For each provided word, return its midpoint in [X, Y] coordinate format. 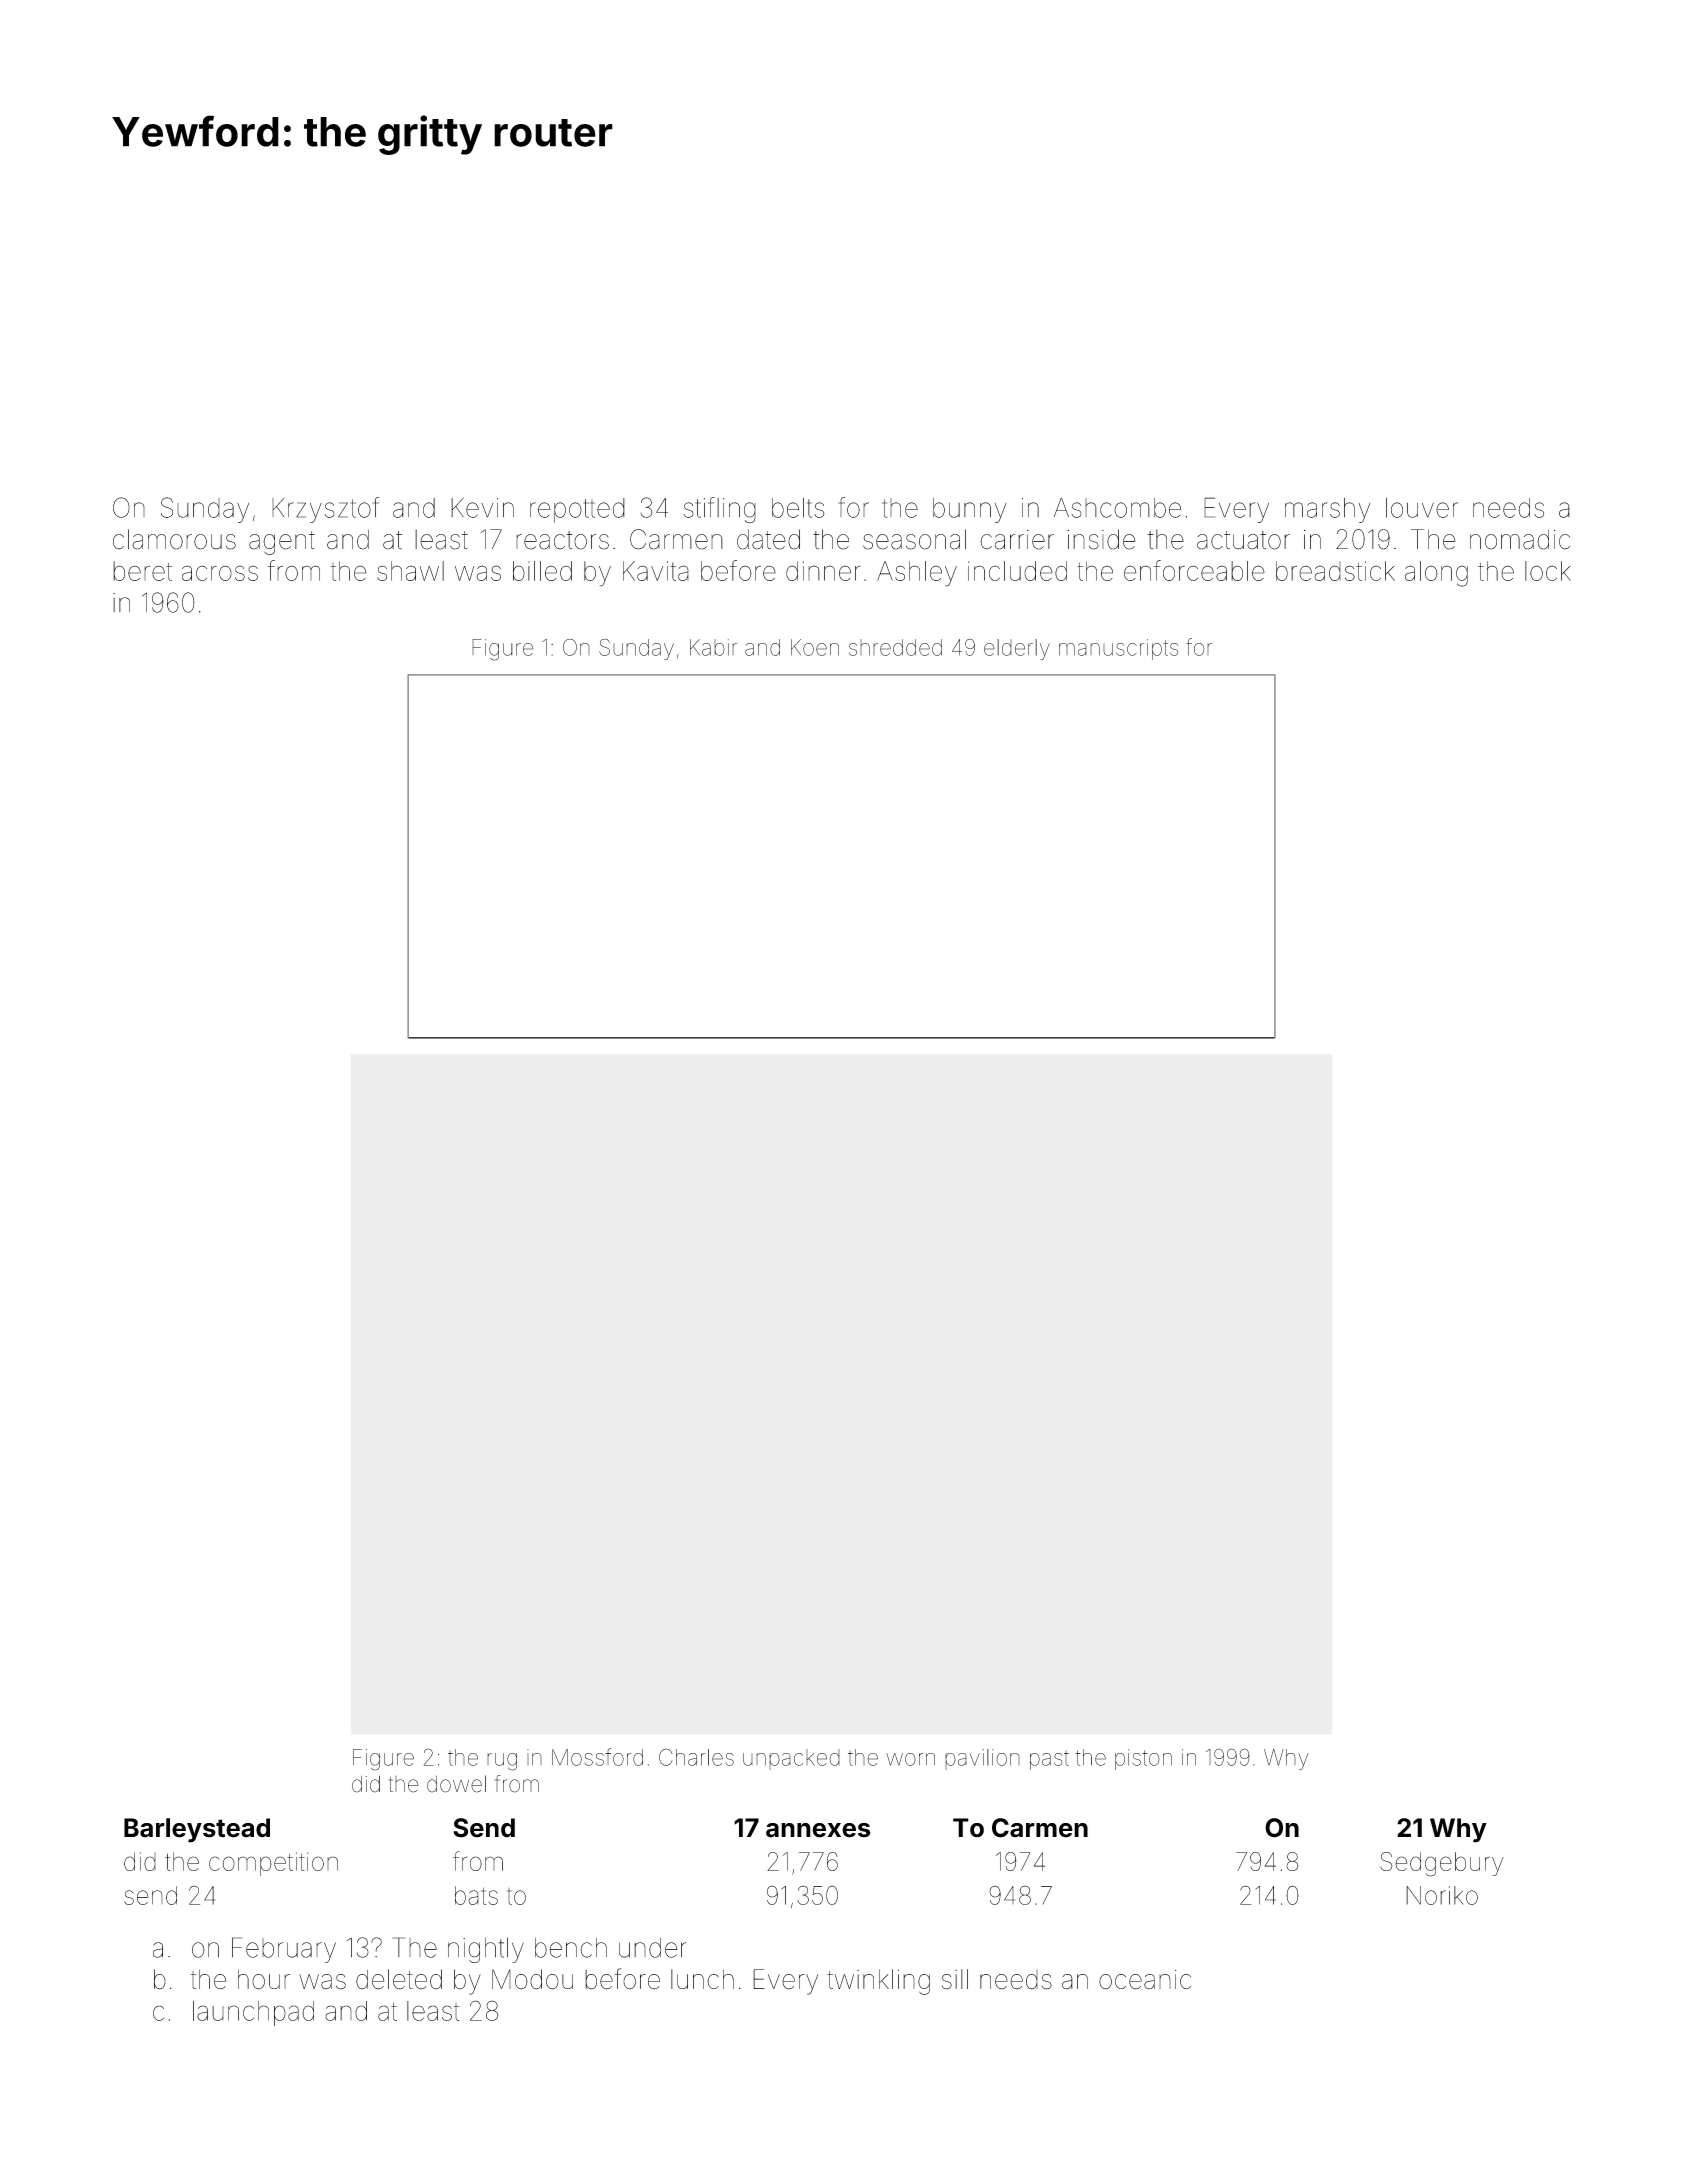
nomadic [1520, 539]
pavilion [982, 1759]
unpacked [791, 1759]
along [1436, 574]
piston [1143, 1759]
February [284, 1950]
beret [142, 571]
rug [502, 1762]
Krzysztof [326, 510]
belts [798, 508]
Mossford [597, 1757]
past [1049, 1760]
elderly [1017, 649]
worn [910, 1759]
